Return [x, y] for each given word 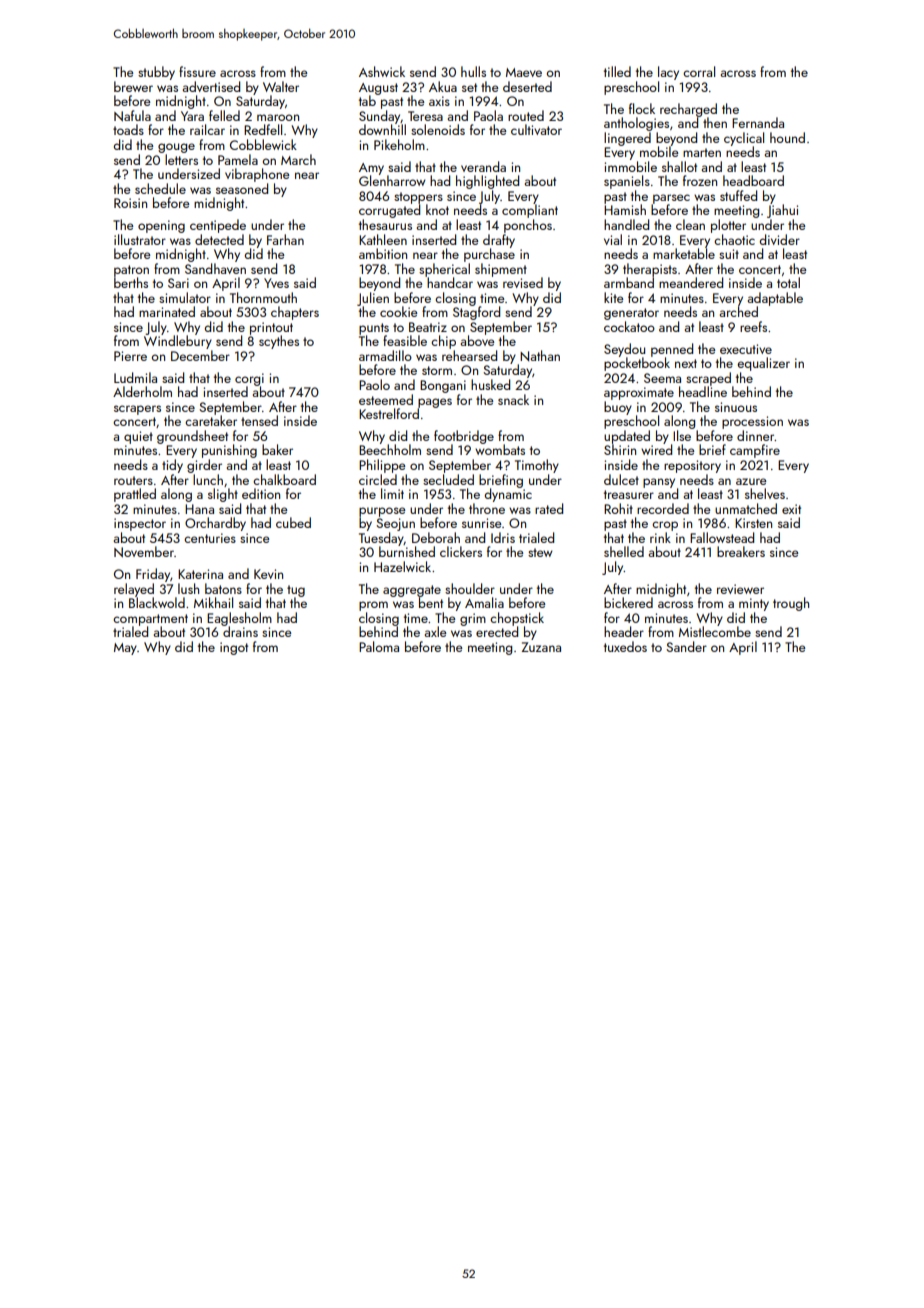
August [378, 89]
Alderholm [142, 391]
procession [752, 422]
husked [490, 384]
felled [224, 115]
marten [702, 152]
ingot [234, 648]
